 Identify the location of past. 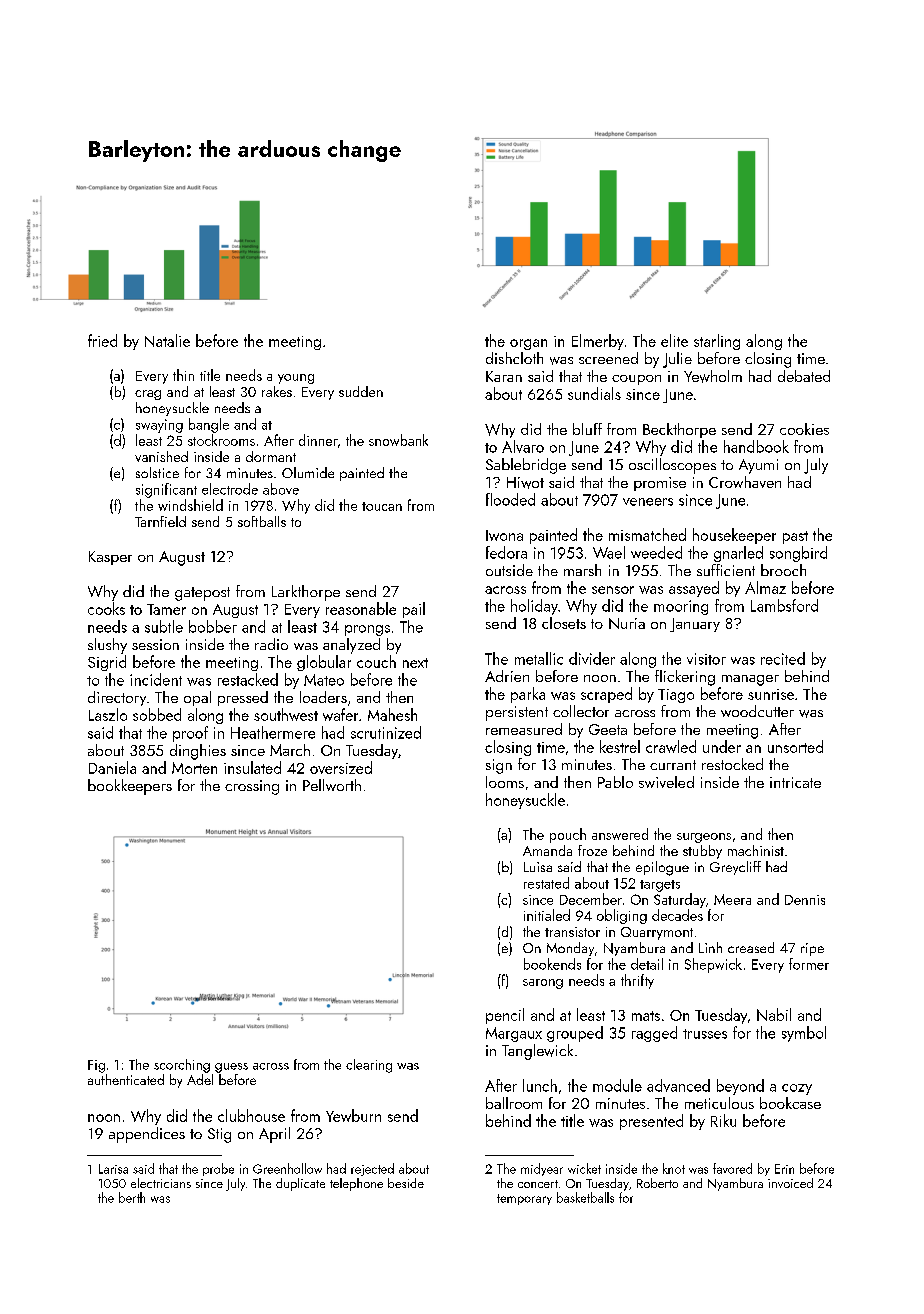
(795, 537).
